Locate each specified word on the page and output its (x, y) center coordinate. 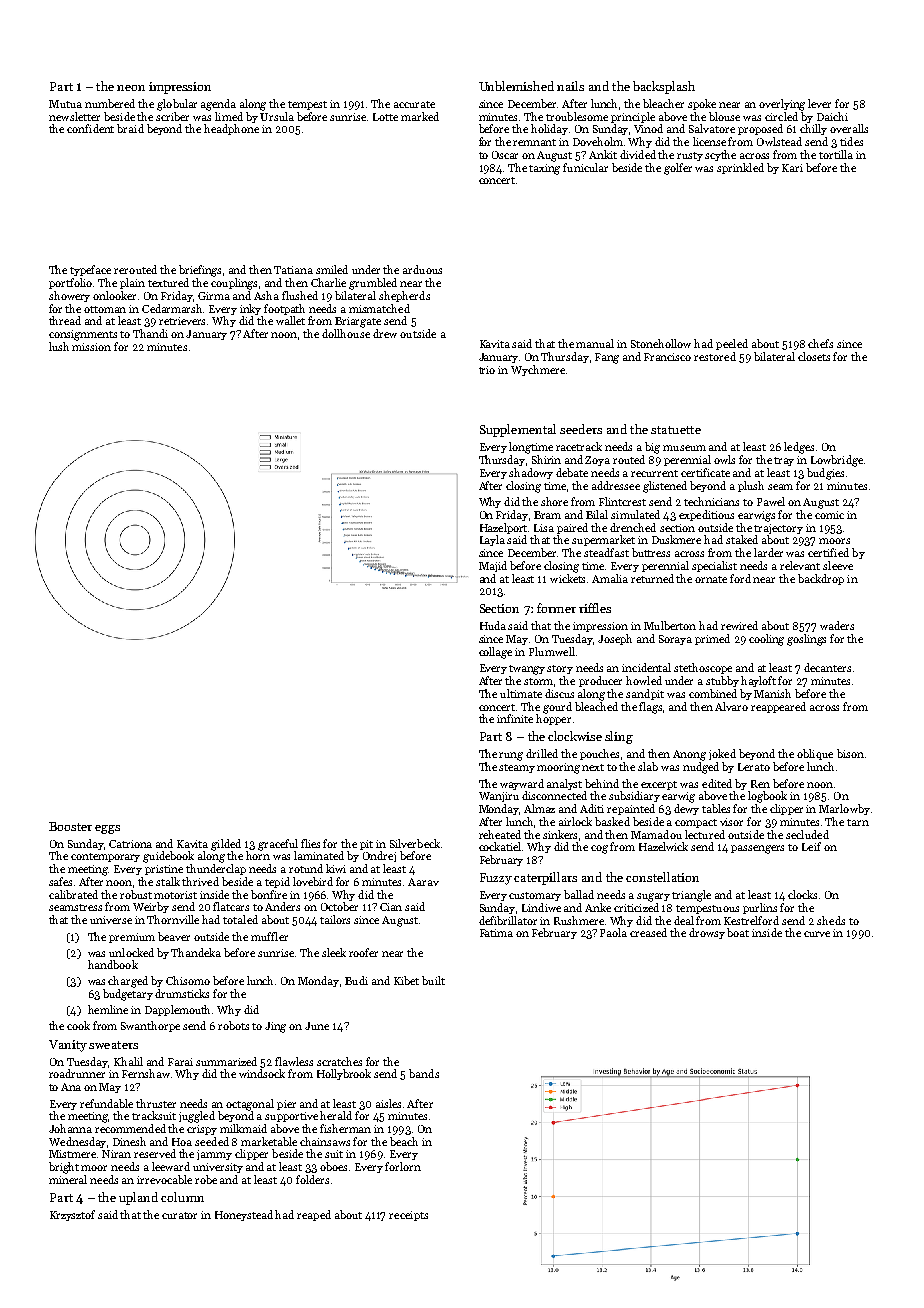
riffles (595, 608)
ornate (711, 579)
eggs (107, 829)
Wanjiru (499, 797)
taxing (544, 169)
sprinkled (740, 168)
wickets (569, 578)
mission (91, 347)
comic (829, 515)
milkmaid (243, 1128)
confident (90, 128)
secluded (807, 834)
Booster (70, 826)
